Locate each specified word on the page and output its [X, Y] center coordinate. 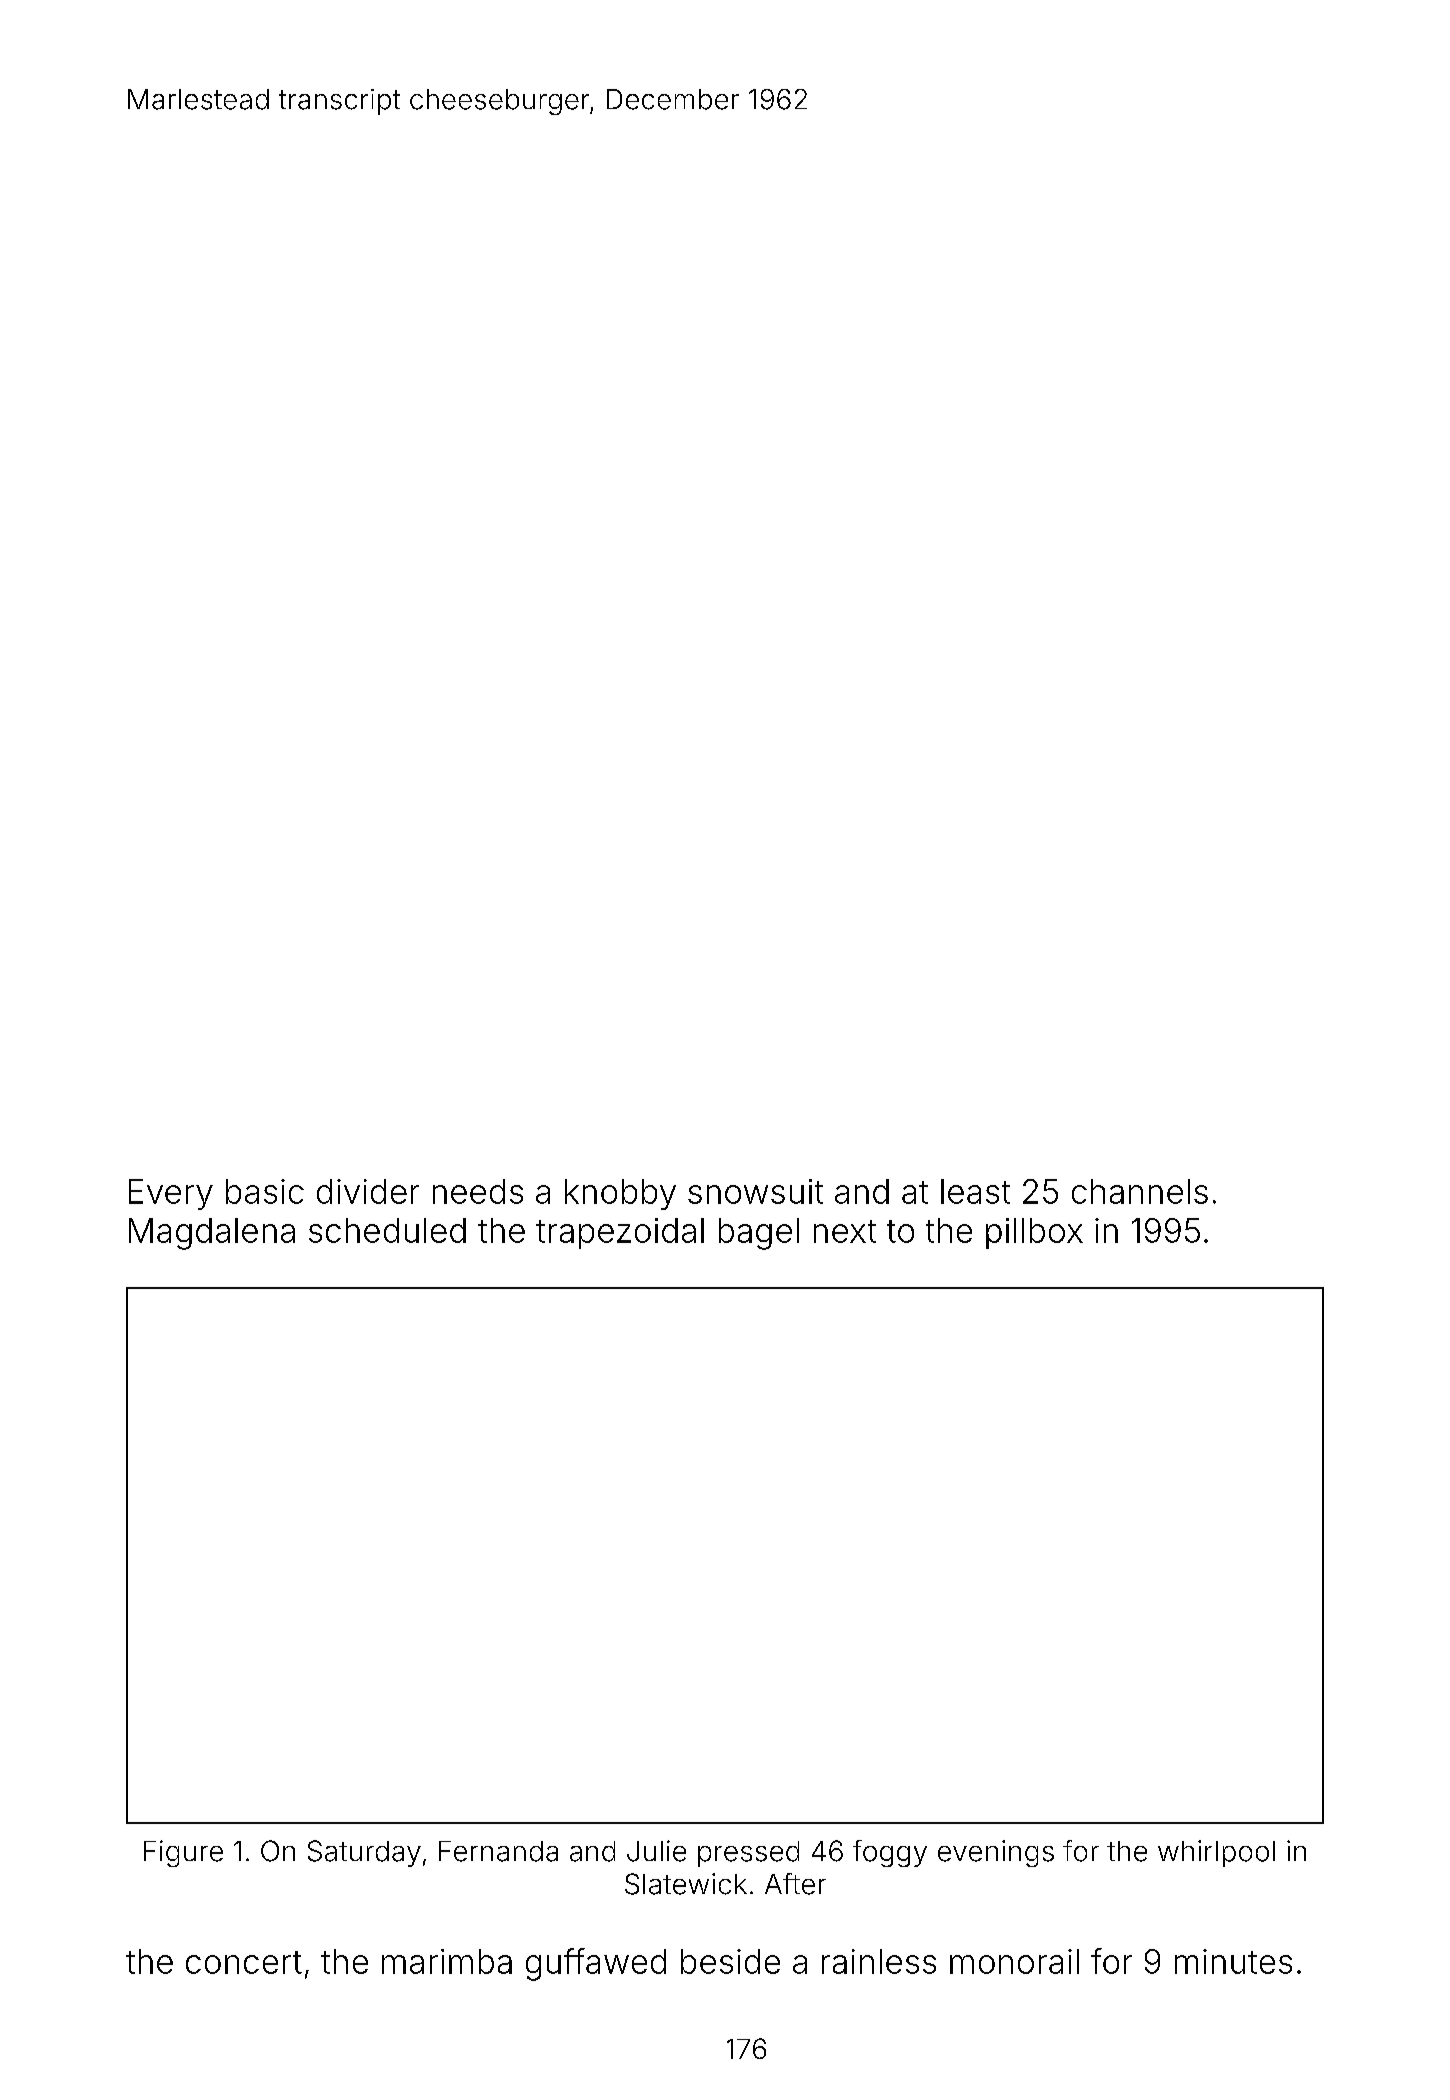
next [845, 1231]
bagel [759, 1234]
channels [1140, 1191]
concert [244, 1962]
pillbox [1034, 1233]
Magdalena [212, 1234]
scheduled [387, 1230]
